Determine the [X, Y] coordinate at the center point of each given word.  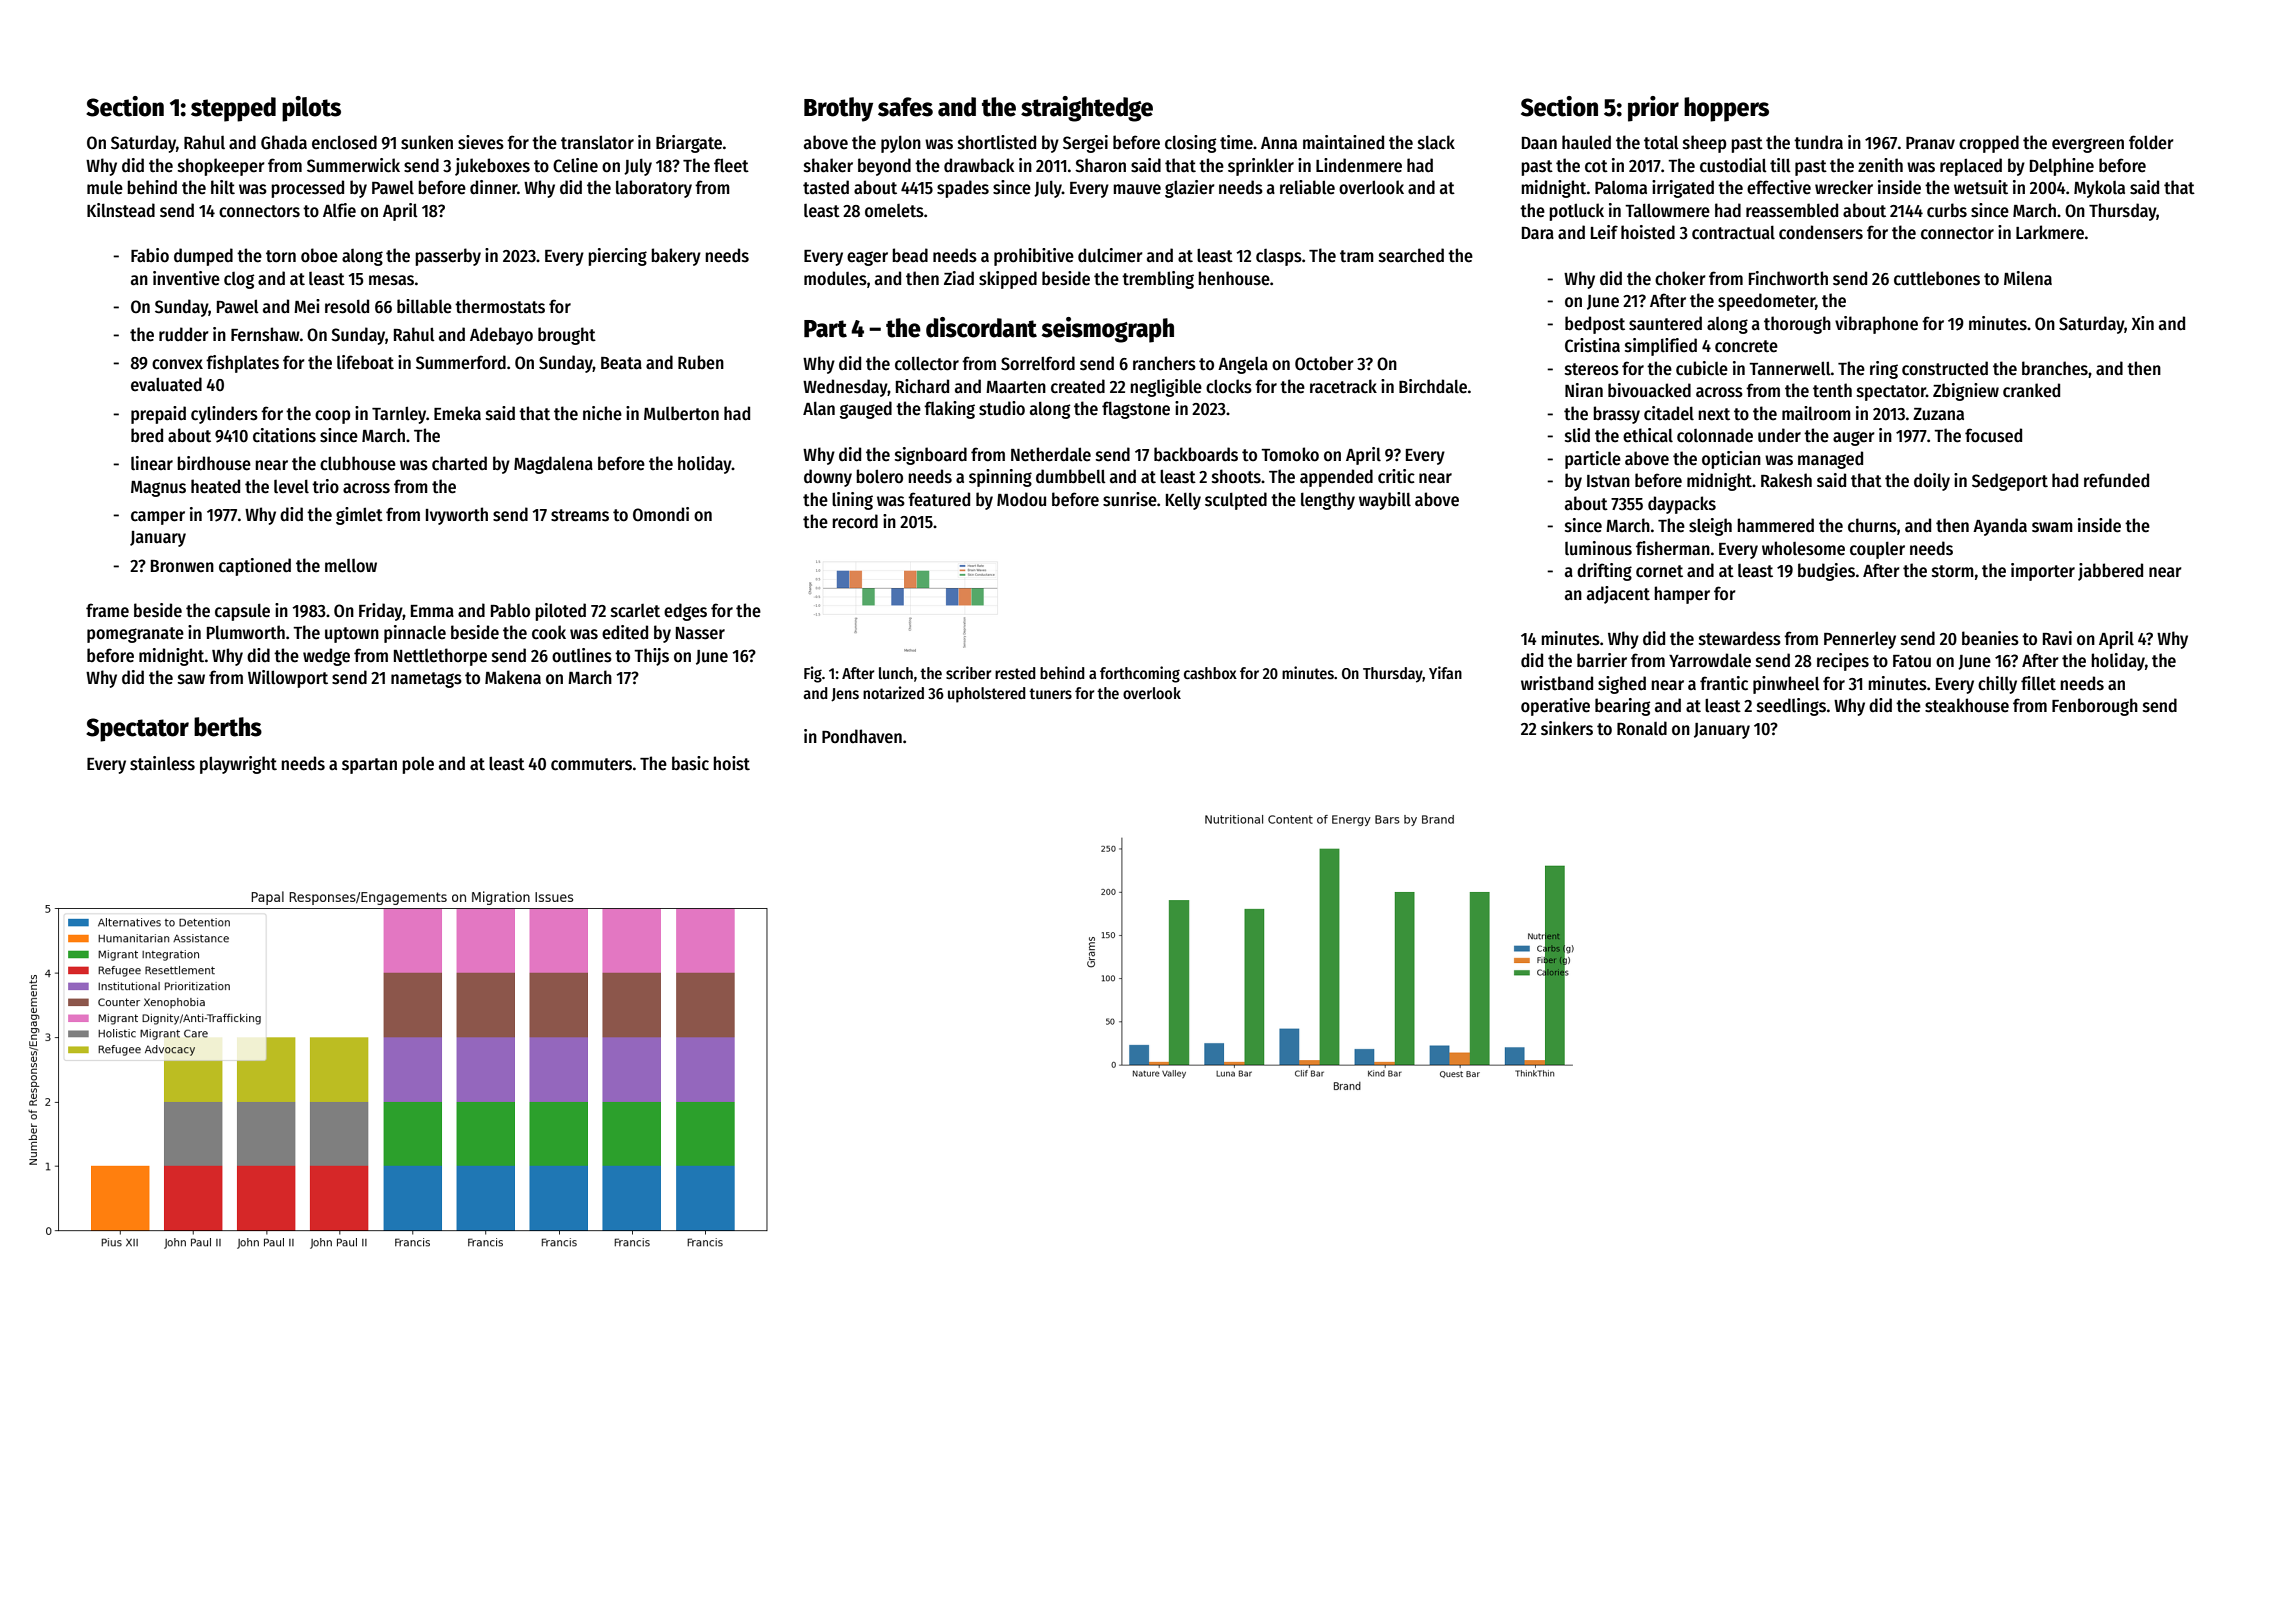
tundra [1818, 142]
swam [2052, 527]
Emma [432, 611]
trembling [1158, 280]
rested [1015, 673]
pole [418, 765]
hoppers [1726, 109]
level [291, 486]
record [855, 521]
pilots [311, 109]
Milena [2028, 278]
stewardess [1740, 638]
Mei [307, 306]
